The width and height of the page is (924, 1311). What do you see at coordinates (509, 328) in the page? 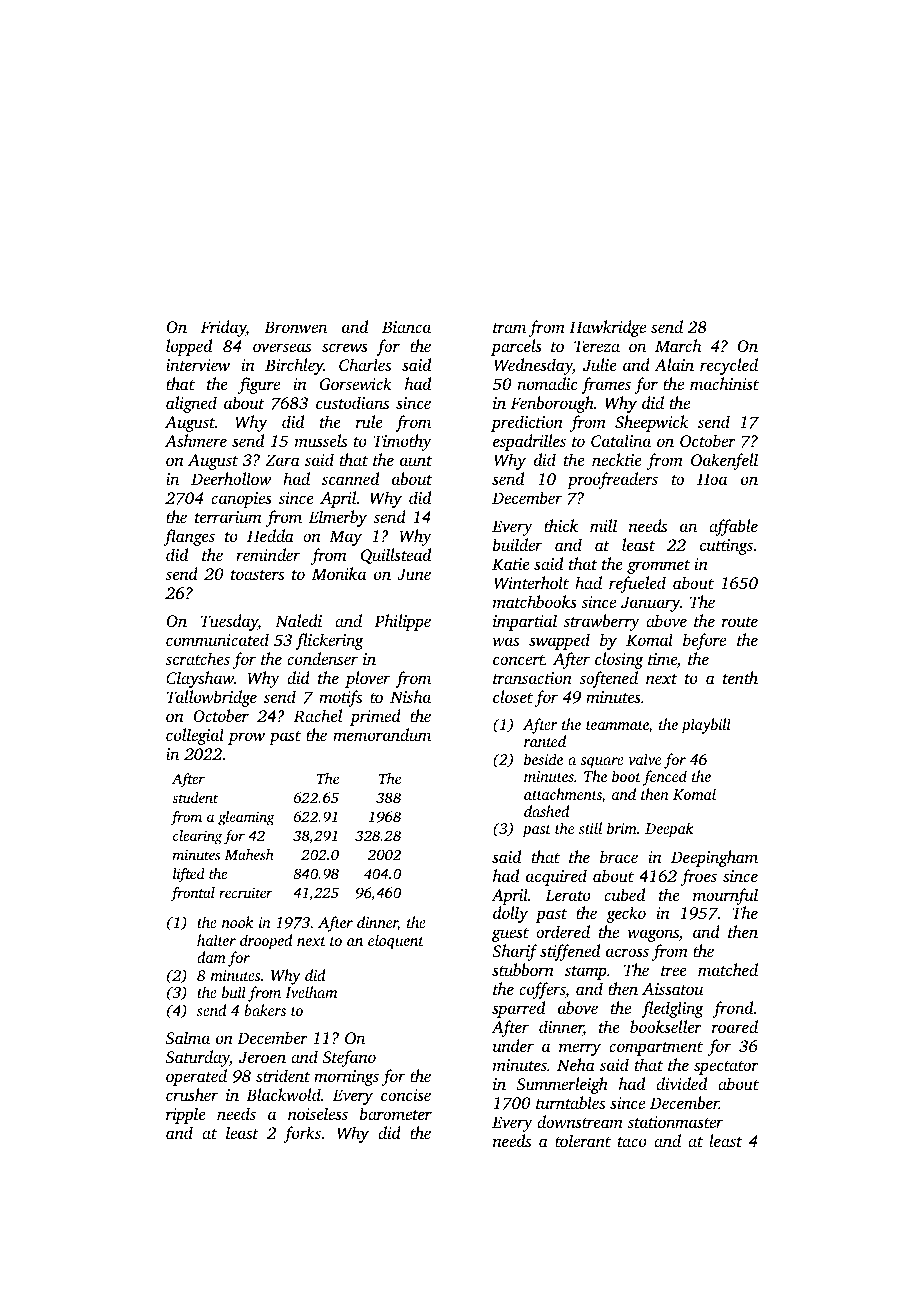
I see `tram` at bounding box center [509, 328].
